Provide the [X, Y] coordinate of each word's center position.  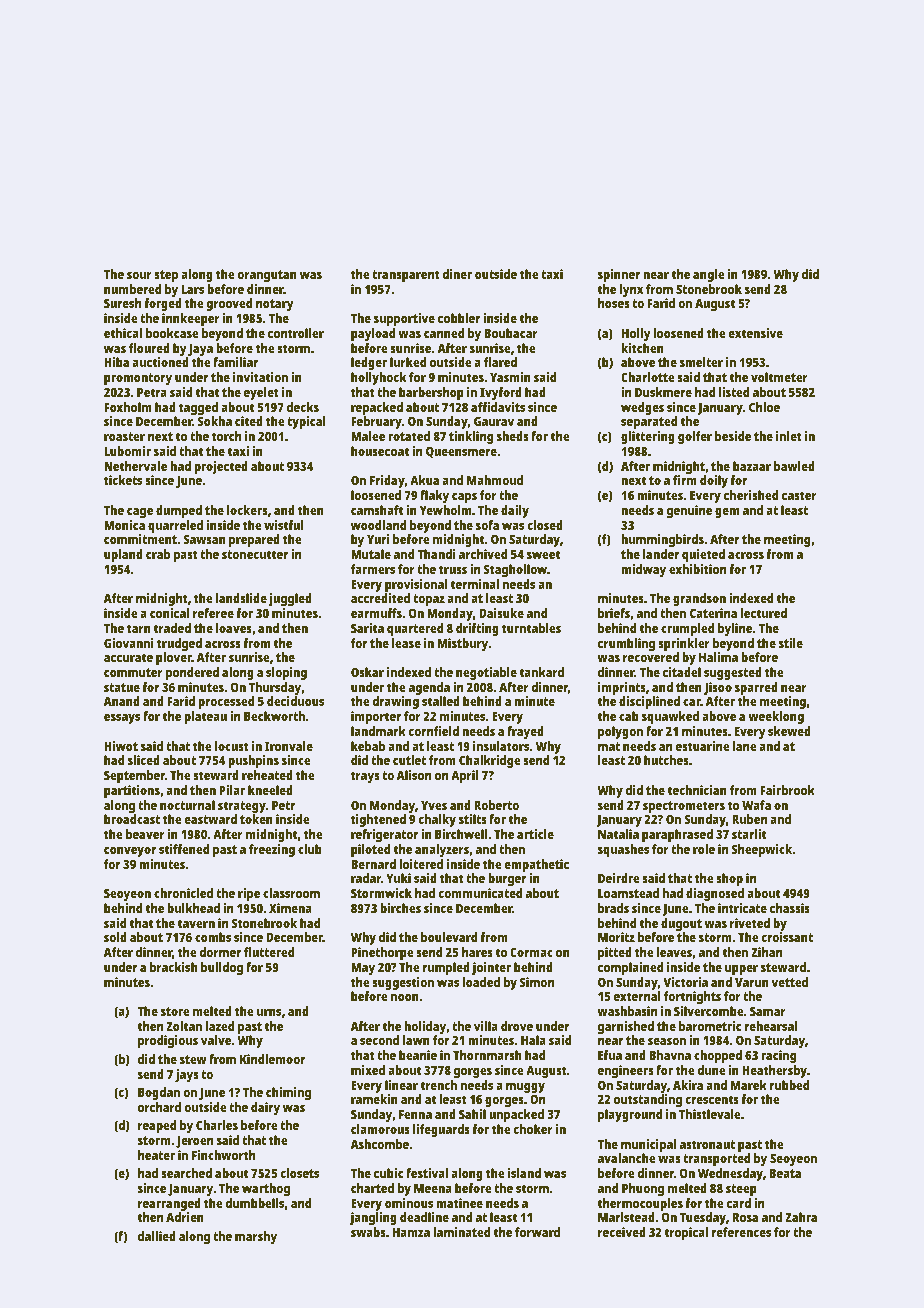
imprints [622, 688]
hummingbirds [662, 540]
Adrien [185, 1217]
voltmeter [779, 377]
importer [376, 717]
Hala [533, 1040]
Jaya [200, 350]
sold [115, 937]
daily [515, 511]
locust [232, 746]
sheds [513, 436]
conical [170, 613]
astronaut [707, 1144]
